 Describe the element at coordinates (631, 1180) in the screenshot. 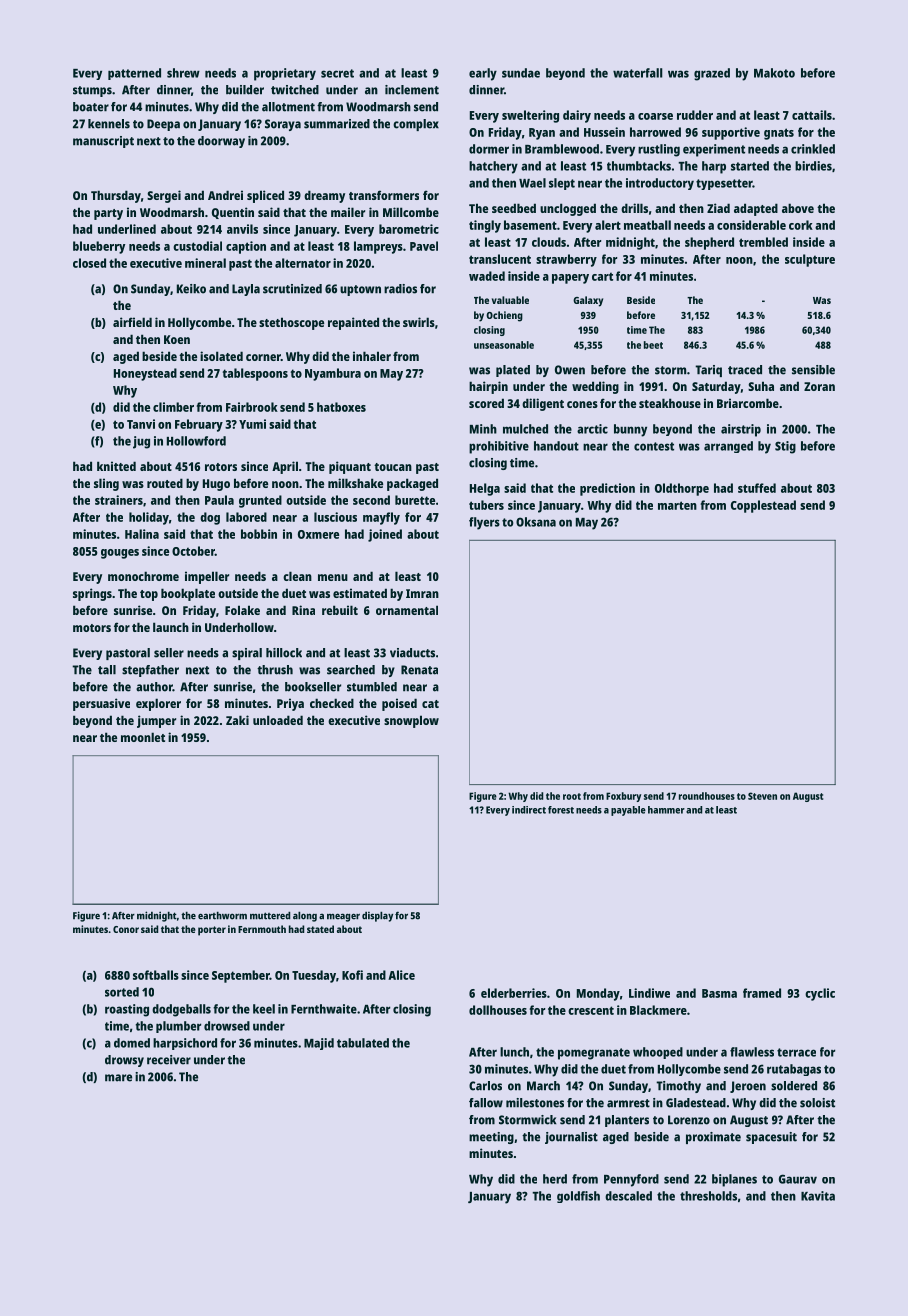

I see `Pennyford` at that location.
